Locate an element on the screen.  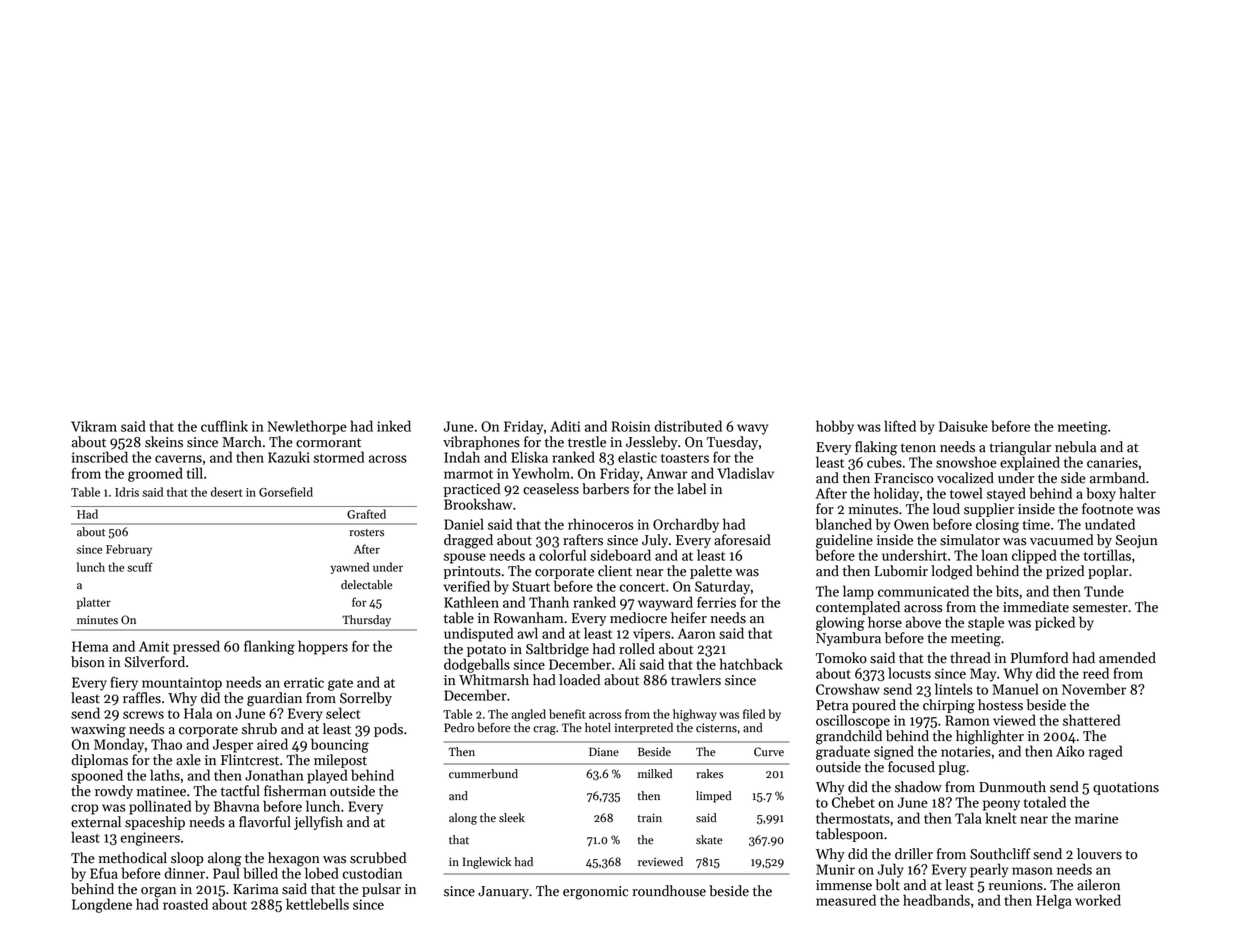
platter is located at coordinates (94, 603).
